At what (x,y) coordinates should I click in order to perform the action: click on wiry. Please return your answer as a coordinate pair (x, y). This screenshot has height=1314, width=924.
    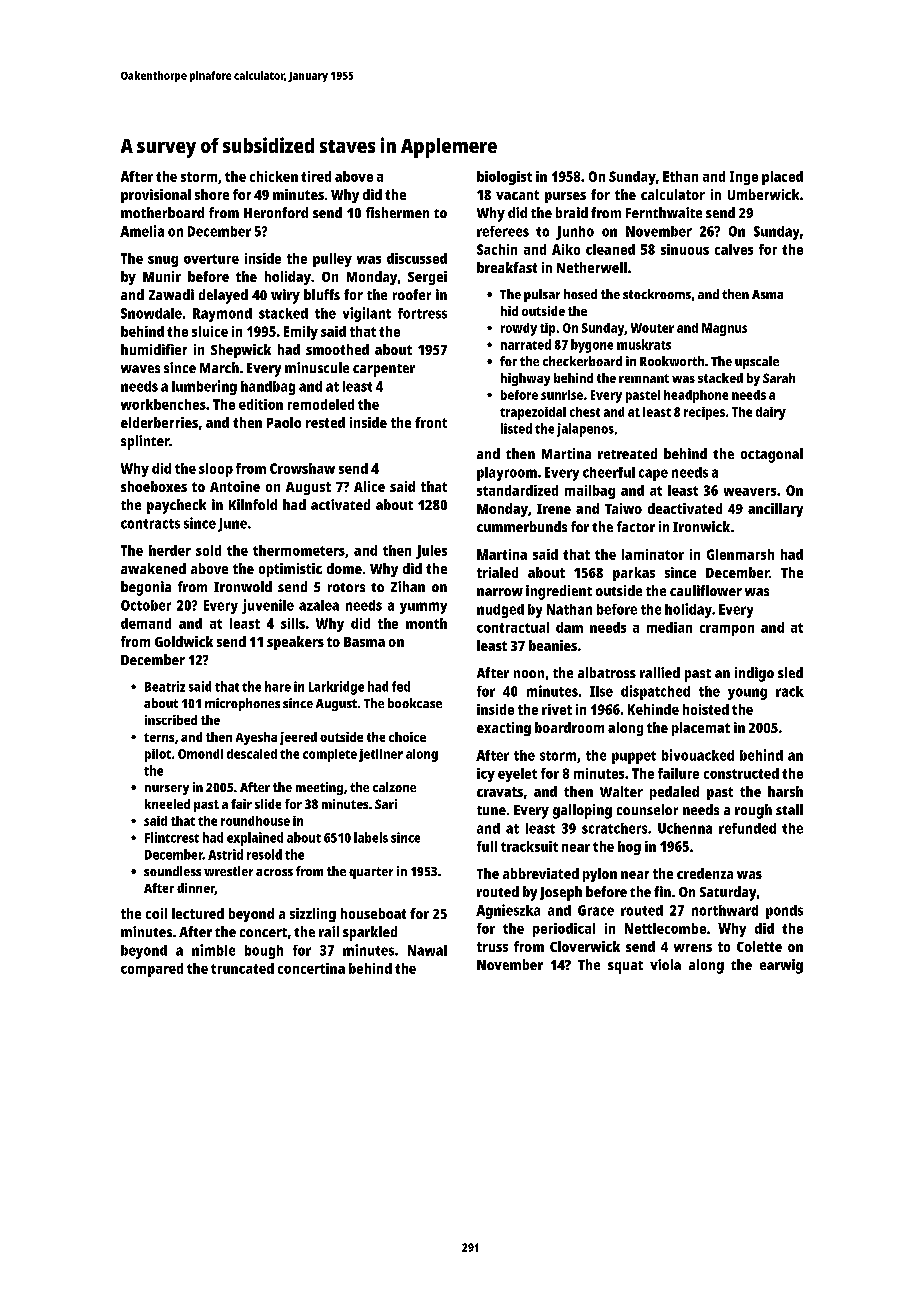
    Looking at the image, I should click on (285, 296).
